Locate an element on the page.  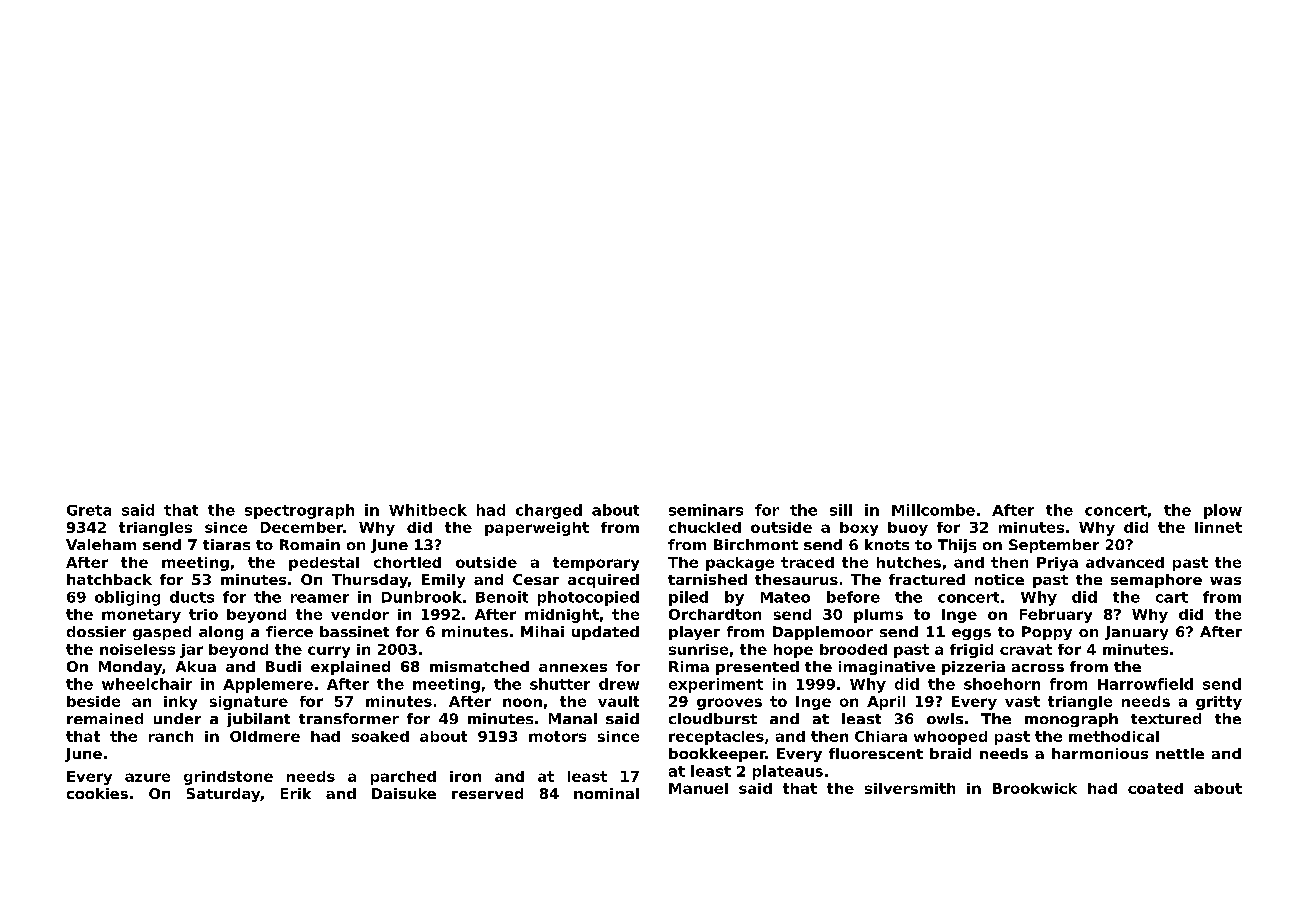
grindstone is located at coordinates (228, 778).
